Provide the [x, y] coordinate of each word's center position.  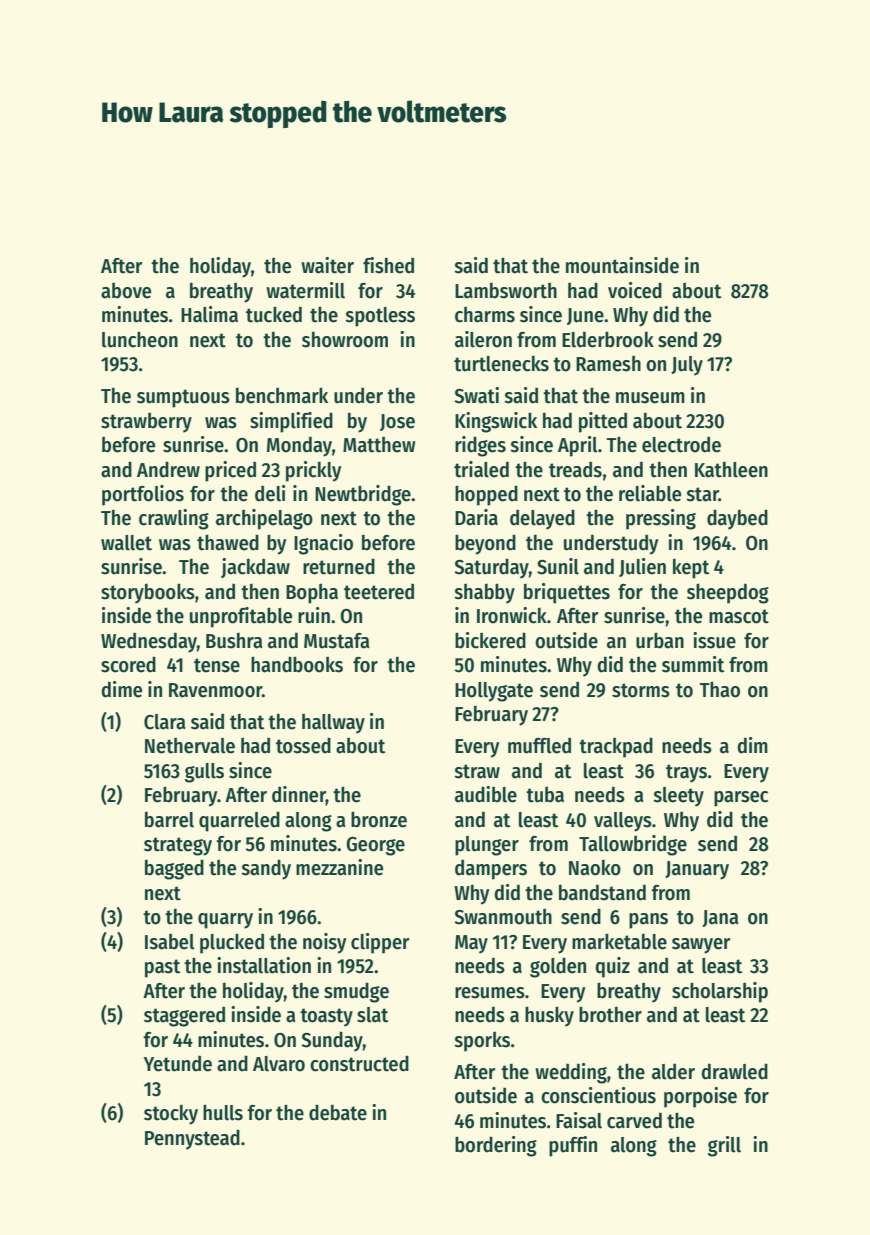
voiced [635, 290]
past [162, 968]
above [126, 291]
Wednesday [149, 642]
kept [691, 569]
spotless [380, 317]
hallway [333, 724]
